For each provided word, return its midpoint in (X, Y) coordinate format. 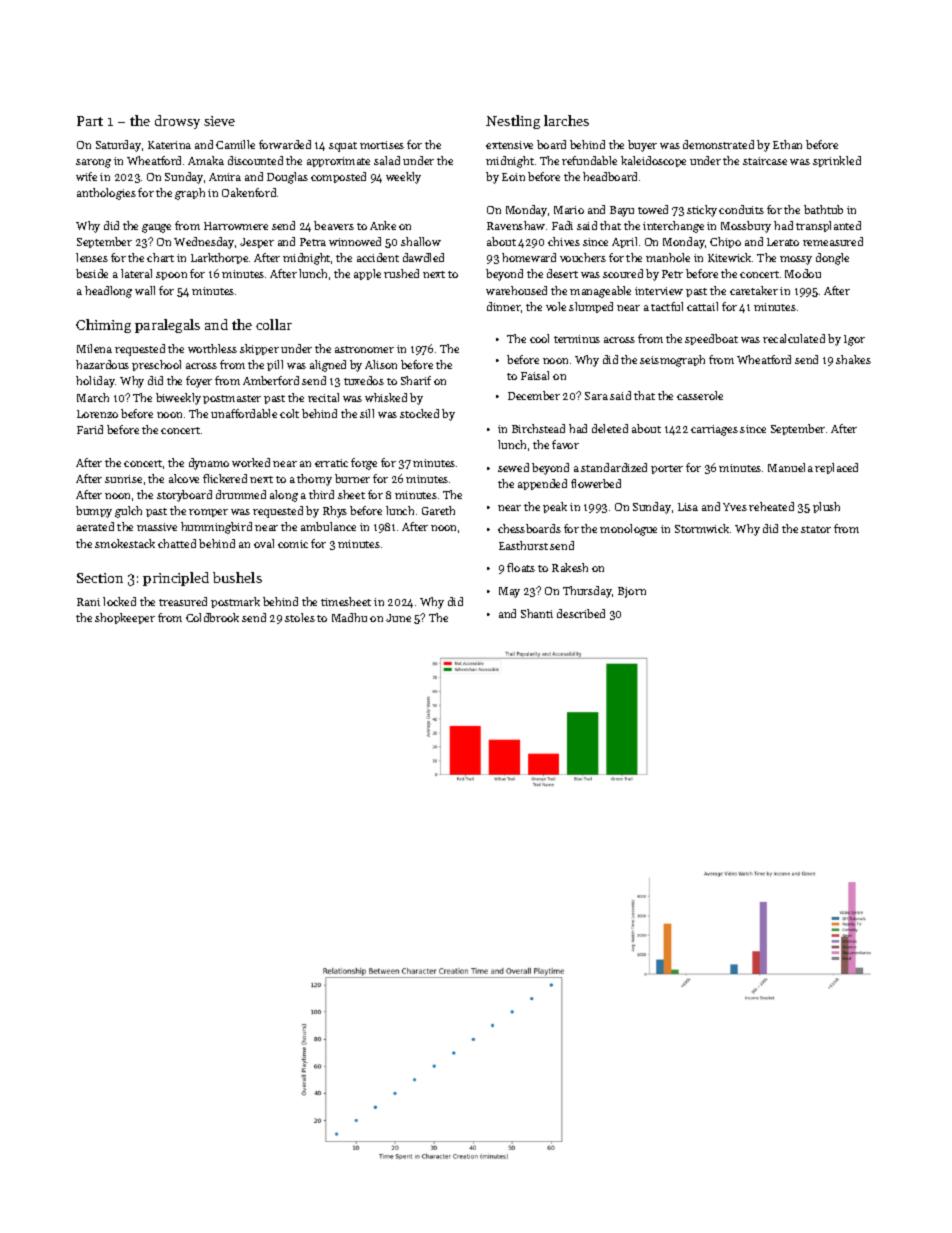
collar (274, 324)
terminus (577, 339)
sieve (219, 121)
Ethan (787, 144)
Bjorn (632, 592)
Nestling (513, 122)
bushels (237, 577)
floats (521, 567)
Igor (854, 340)
